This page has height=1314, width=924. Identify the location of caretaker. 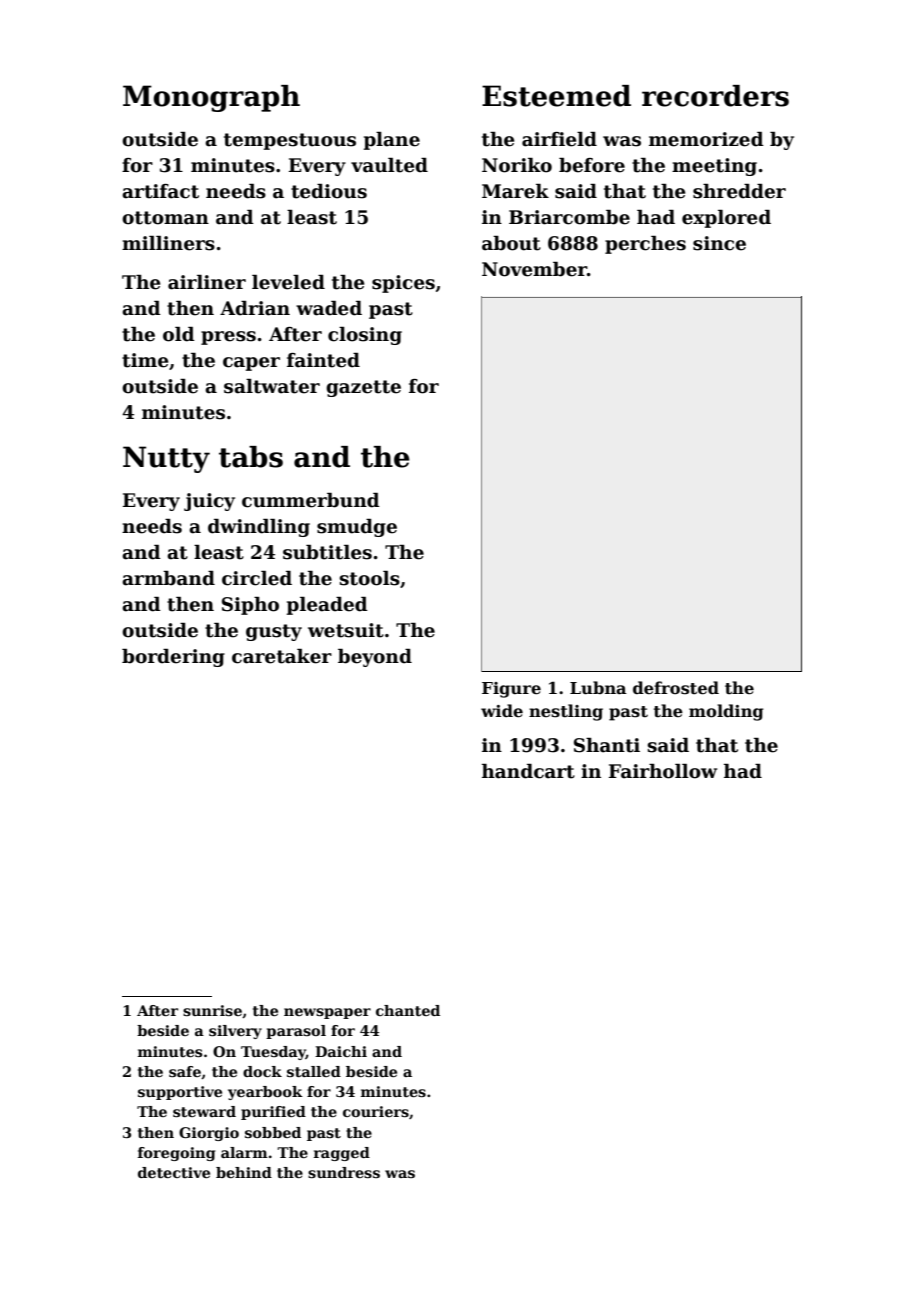
(282, 656).
